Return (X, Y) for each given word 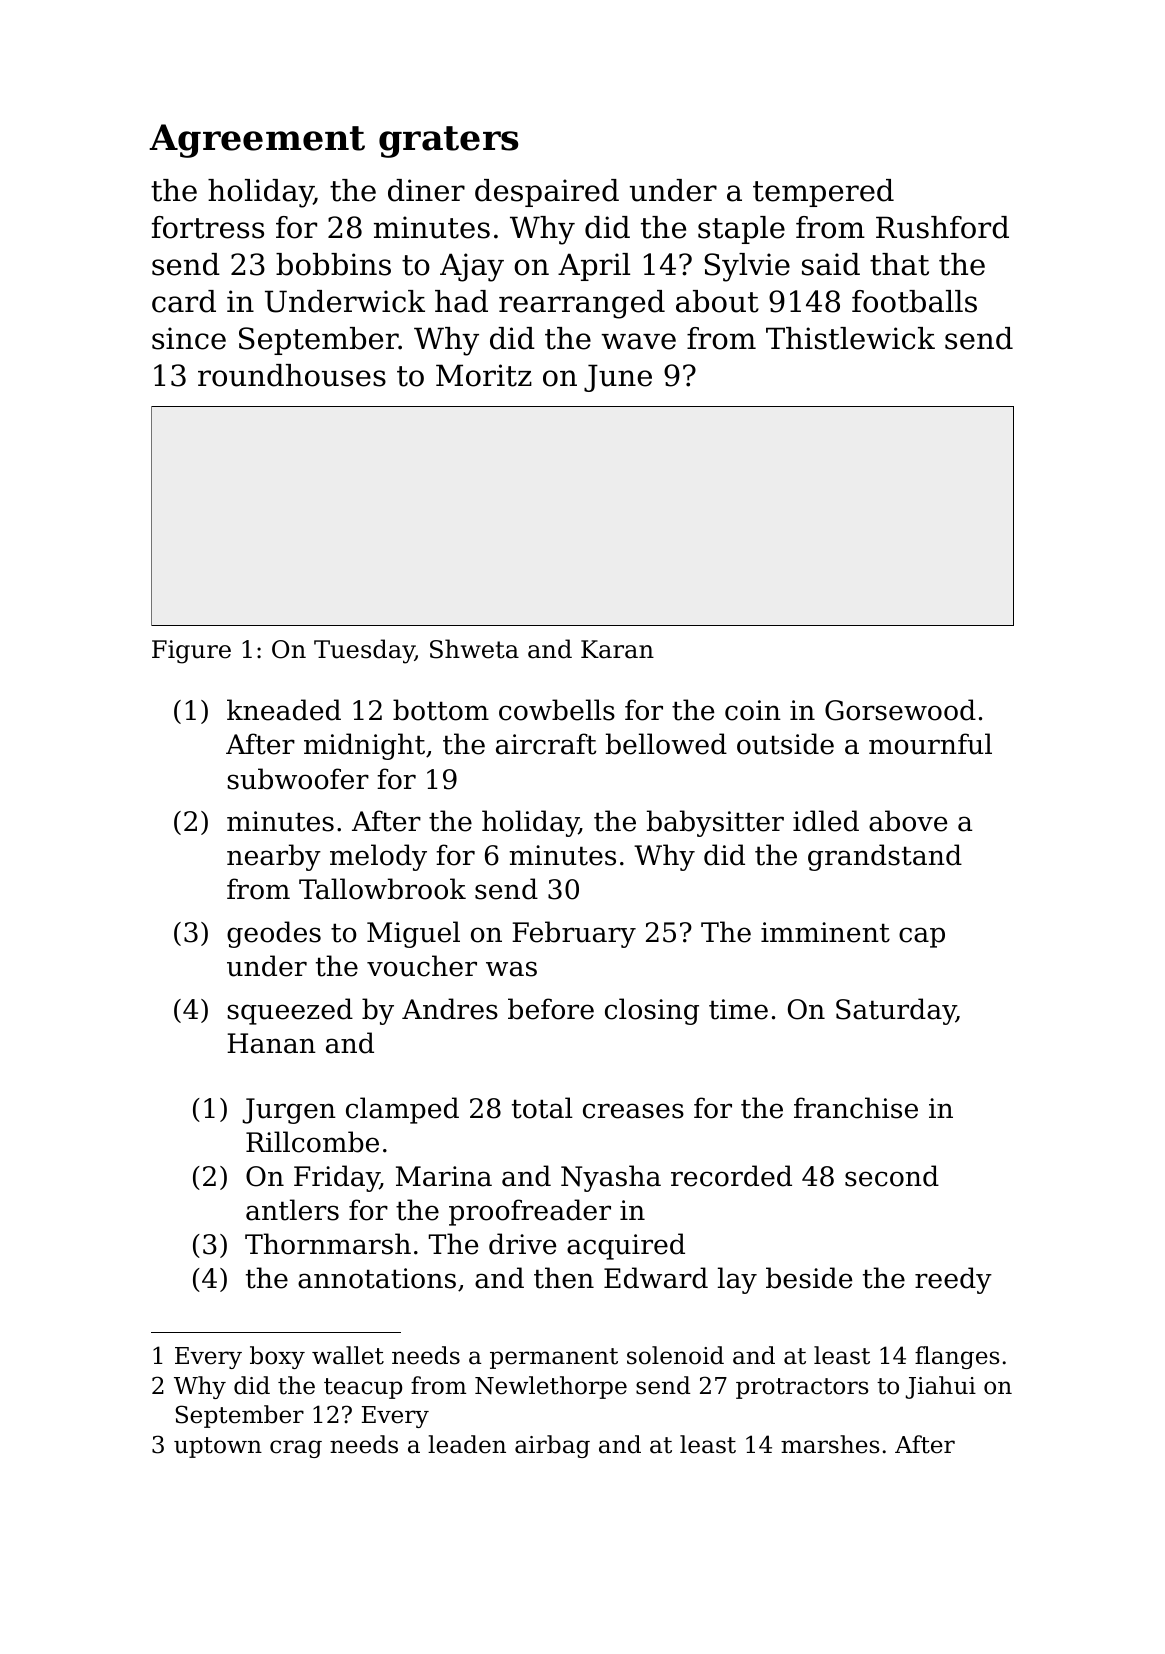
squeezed (290, 1011)
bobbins (333, 264)
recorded (731, 1176)
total (542, 1108)
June (618, 378)
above (908, 821)
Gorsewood (900, 710)
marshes (830, 1444)
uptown (218, 1447)
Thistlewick (850, 338)
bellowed (666, 744)
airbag (552, 1446)
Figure (191, 652)
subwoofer (298, 779)
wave (638, 341)
